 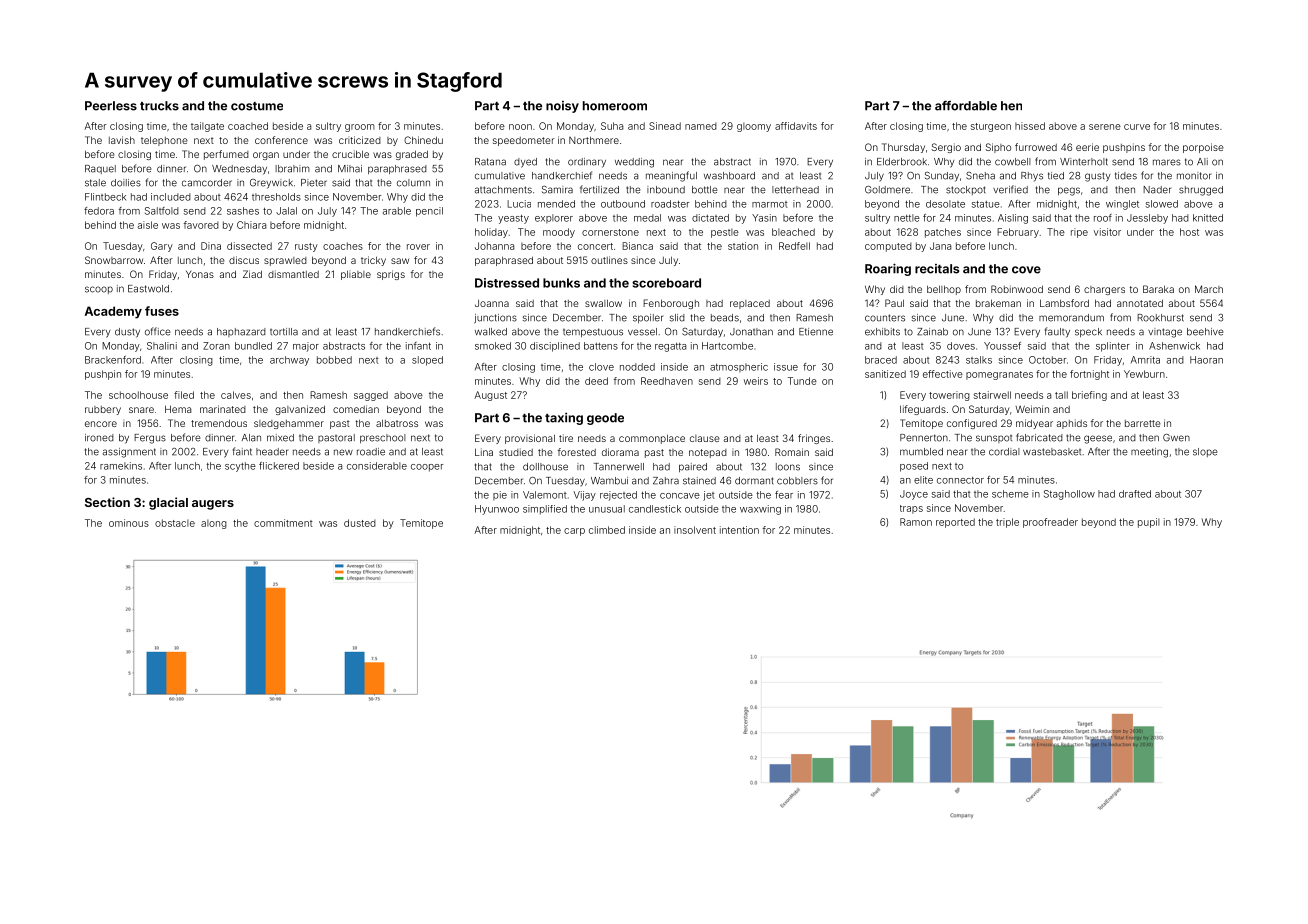 I want to click on flickered, so click(x=279, y=466).
